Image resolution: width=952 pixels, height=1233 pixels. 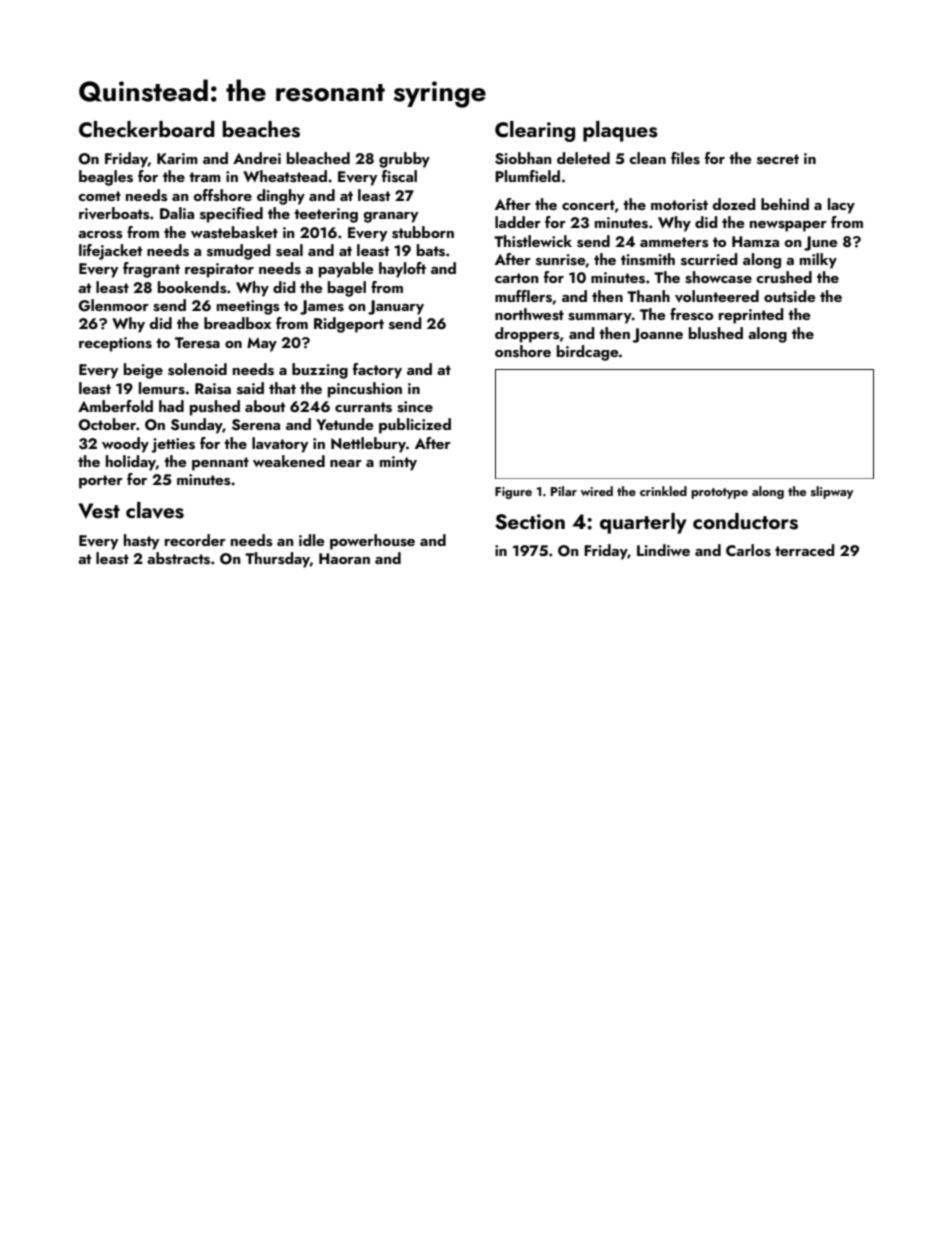 What do you see at coordinates (790, 296) in the screenshot?
I see `outside` at bounding box center [790, 296].
